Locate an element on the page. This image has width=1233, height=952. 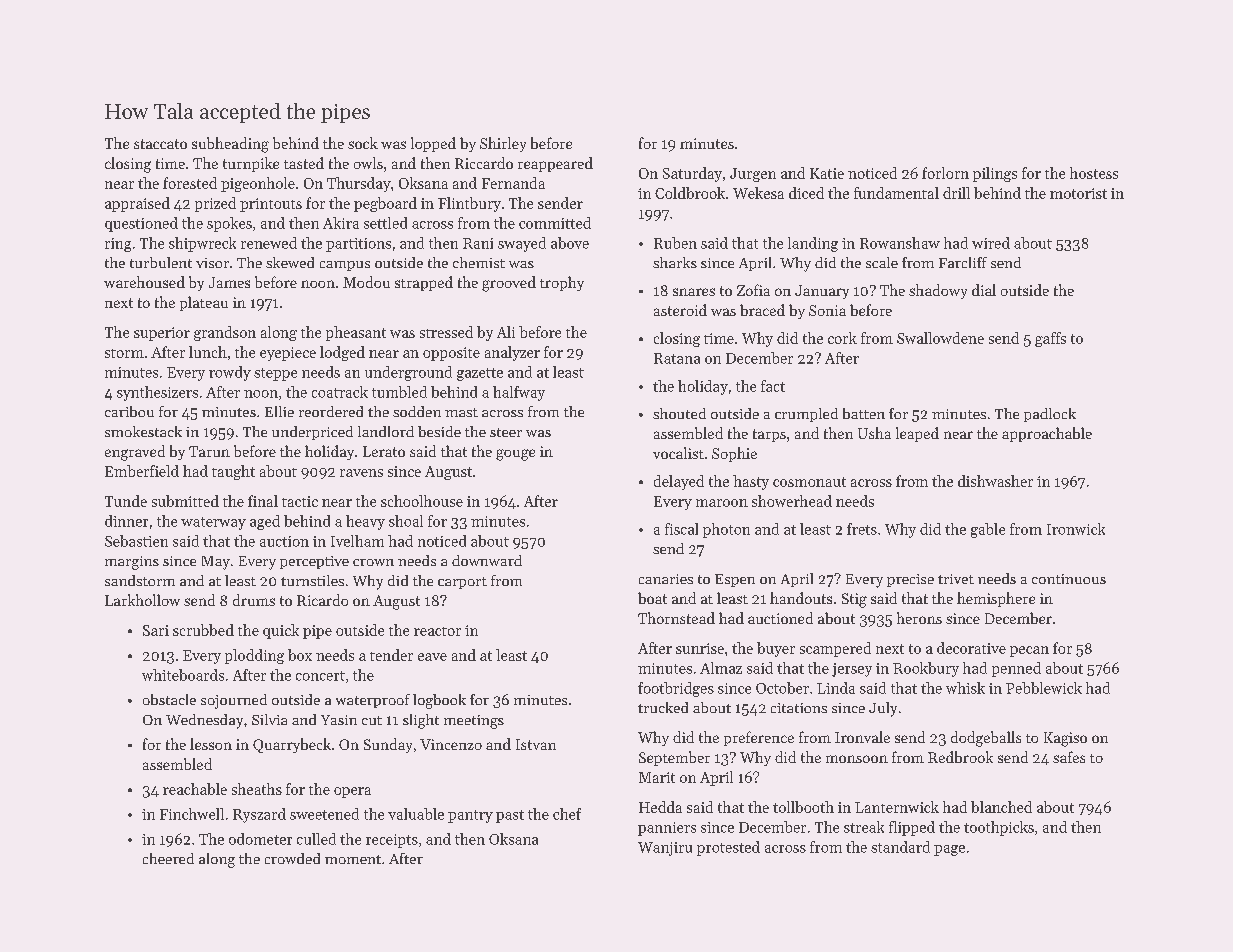
sock is located at coordinates (363, 143).
